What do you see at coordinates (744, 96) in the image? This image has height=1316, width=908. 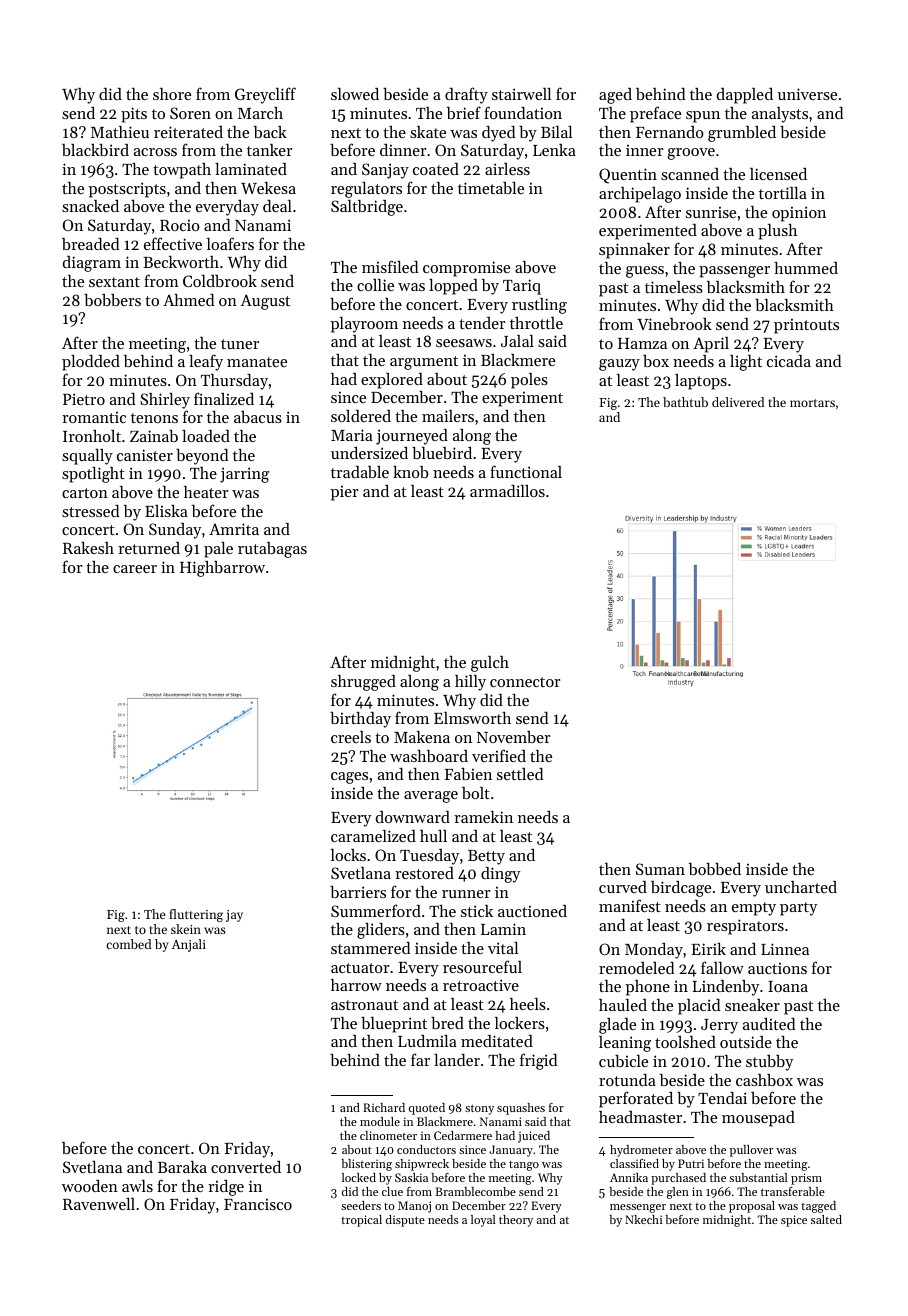 I see `dappled` at bounding box center [744, 96].
